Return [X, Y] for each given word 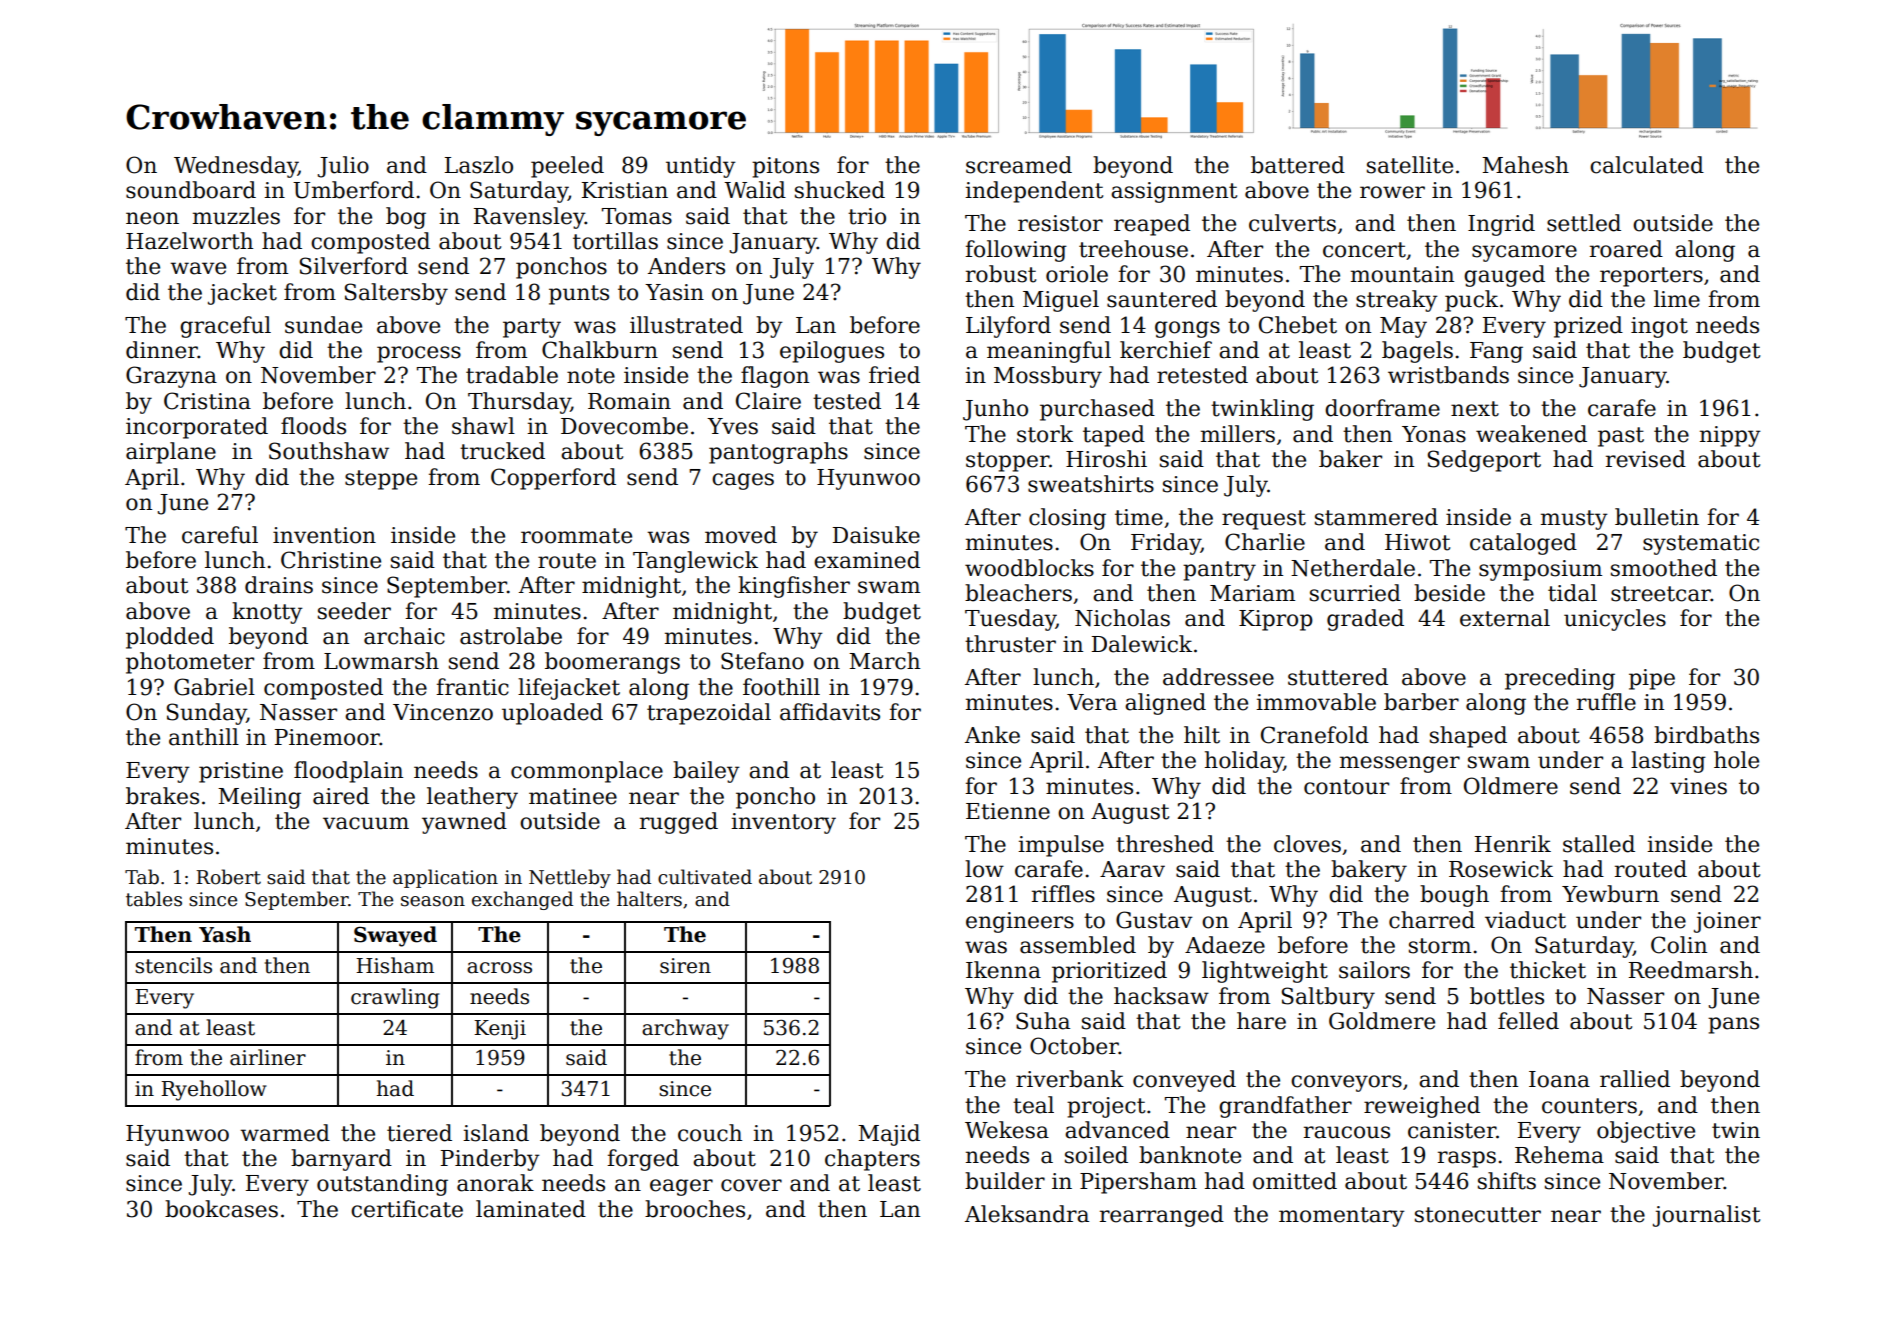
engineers [1020, 922]
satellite [1410, 165]
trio [867, 216]
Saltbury [1328, 998]
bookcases [221, 1209]
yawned [464, 823]
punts [579, 295]
